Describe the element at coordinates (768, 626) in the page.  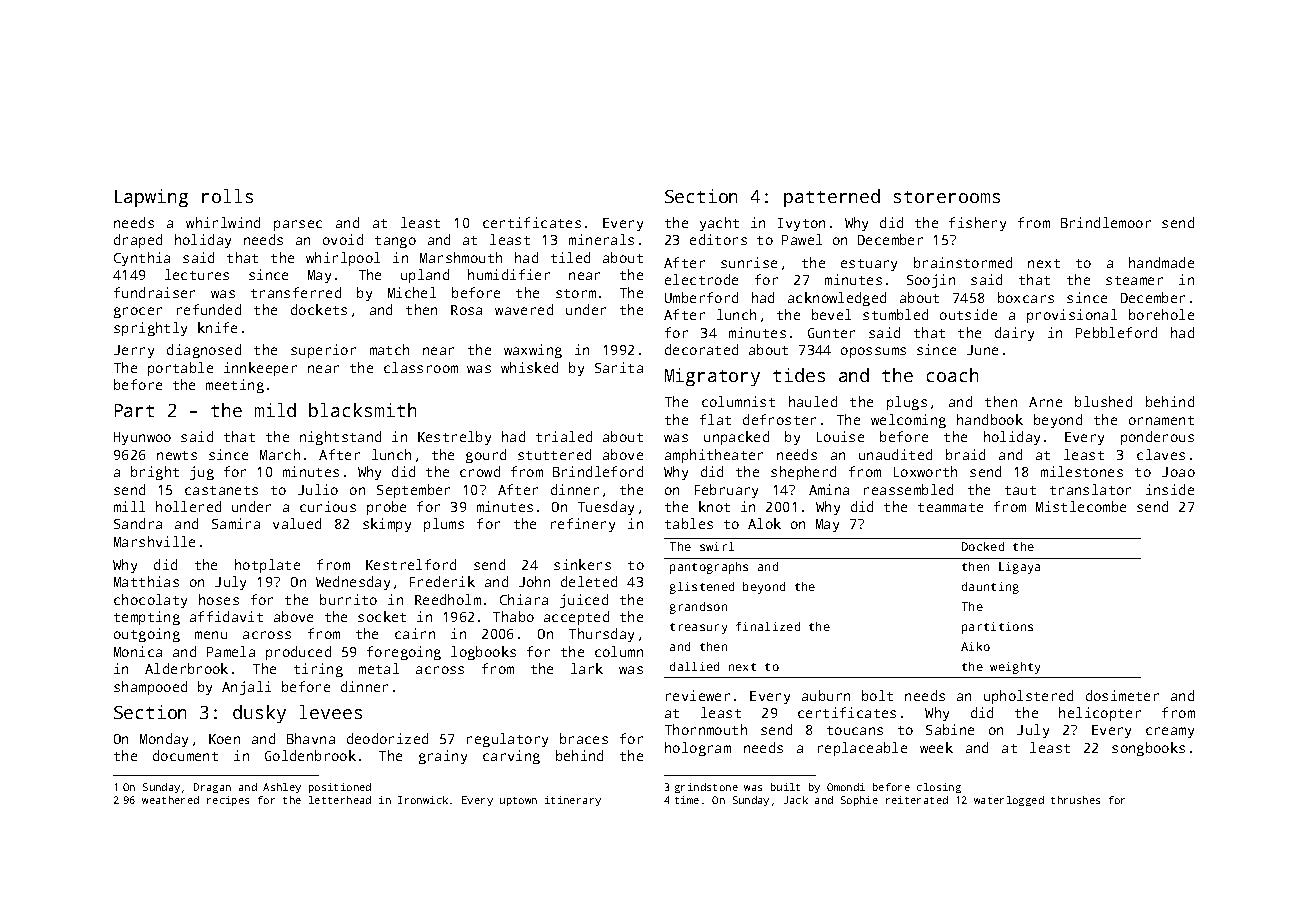
I see `finalized` at that location.
